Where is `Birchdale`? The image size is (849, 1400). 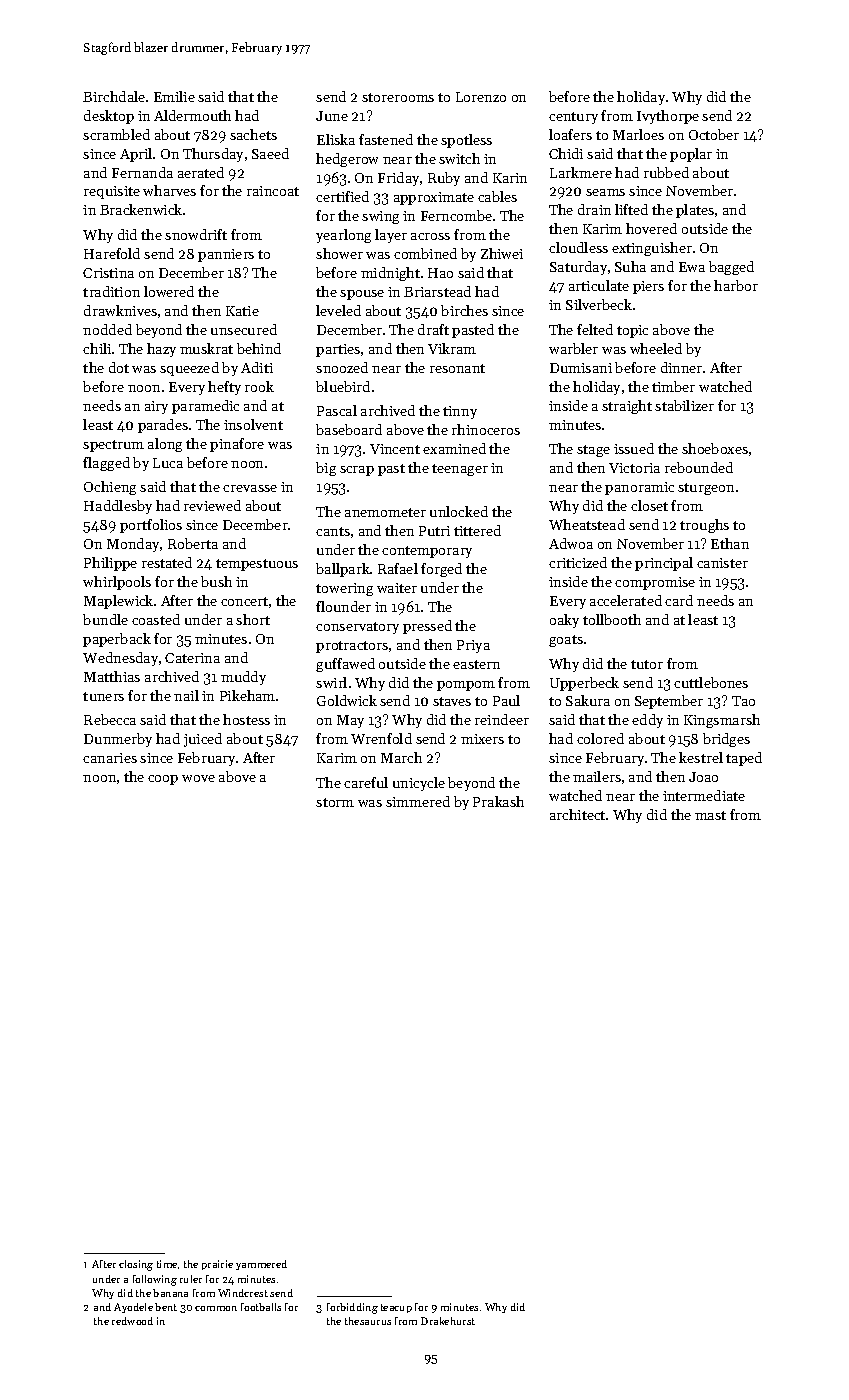 Birchdale is located at coordinates (114, 96).
